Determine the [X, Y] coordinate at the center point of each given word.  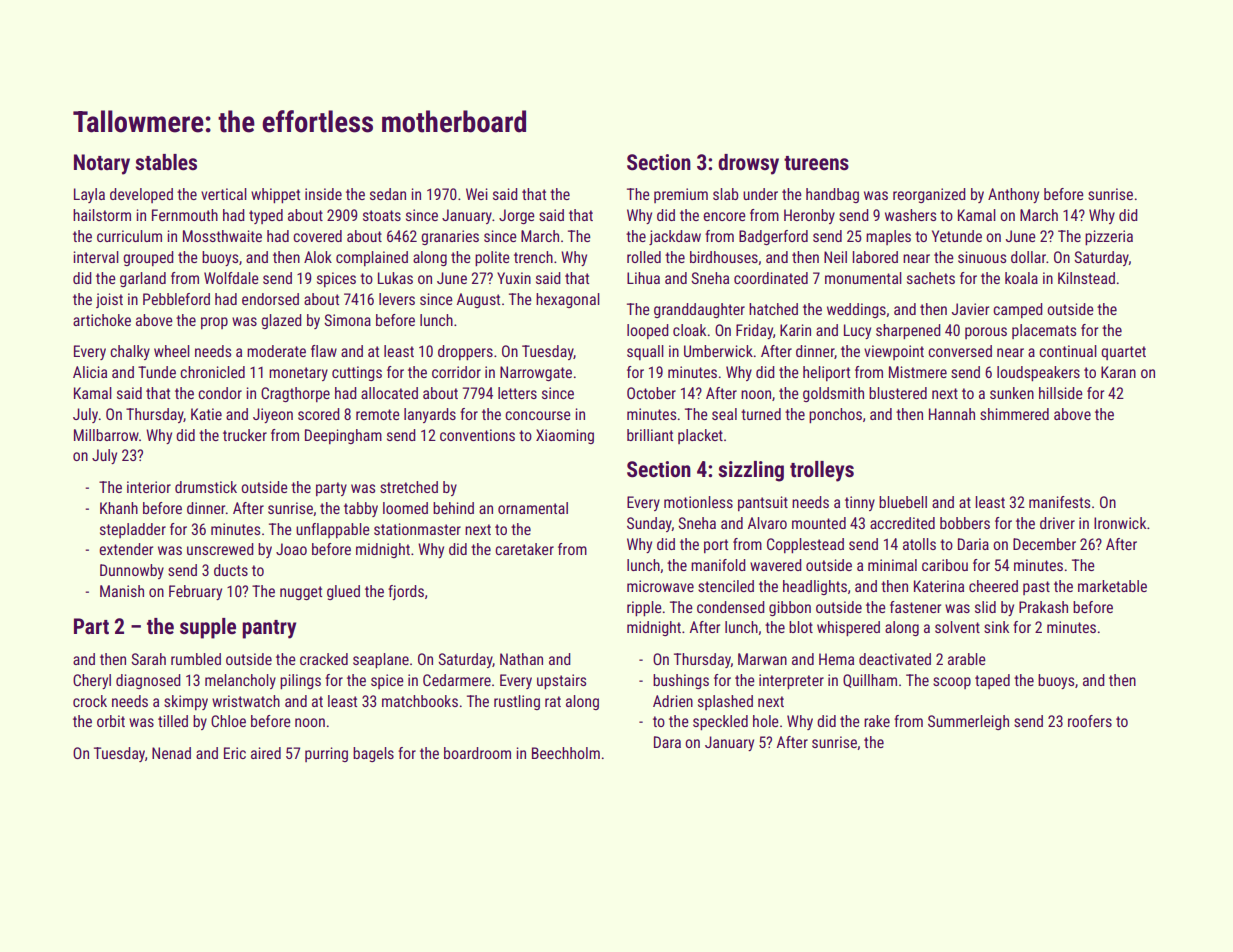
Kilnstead [1086, 278]
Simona [347, 320]
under [760, 194]
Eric [235, 753]
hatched [773, 309]
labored [875, 257]
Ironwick [1120, 523]
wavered [776, 565]
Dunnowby [132, 571]
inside [323, 194]
